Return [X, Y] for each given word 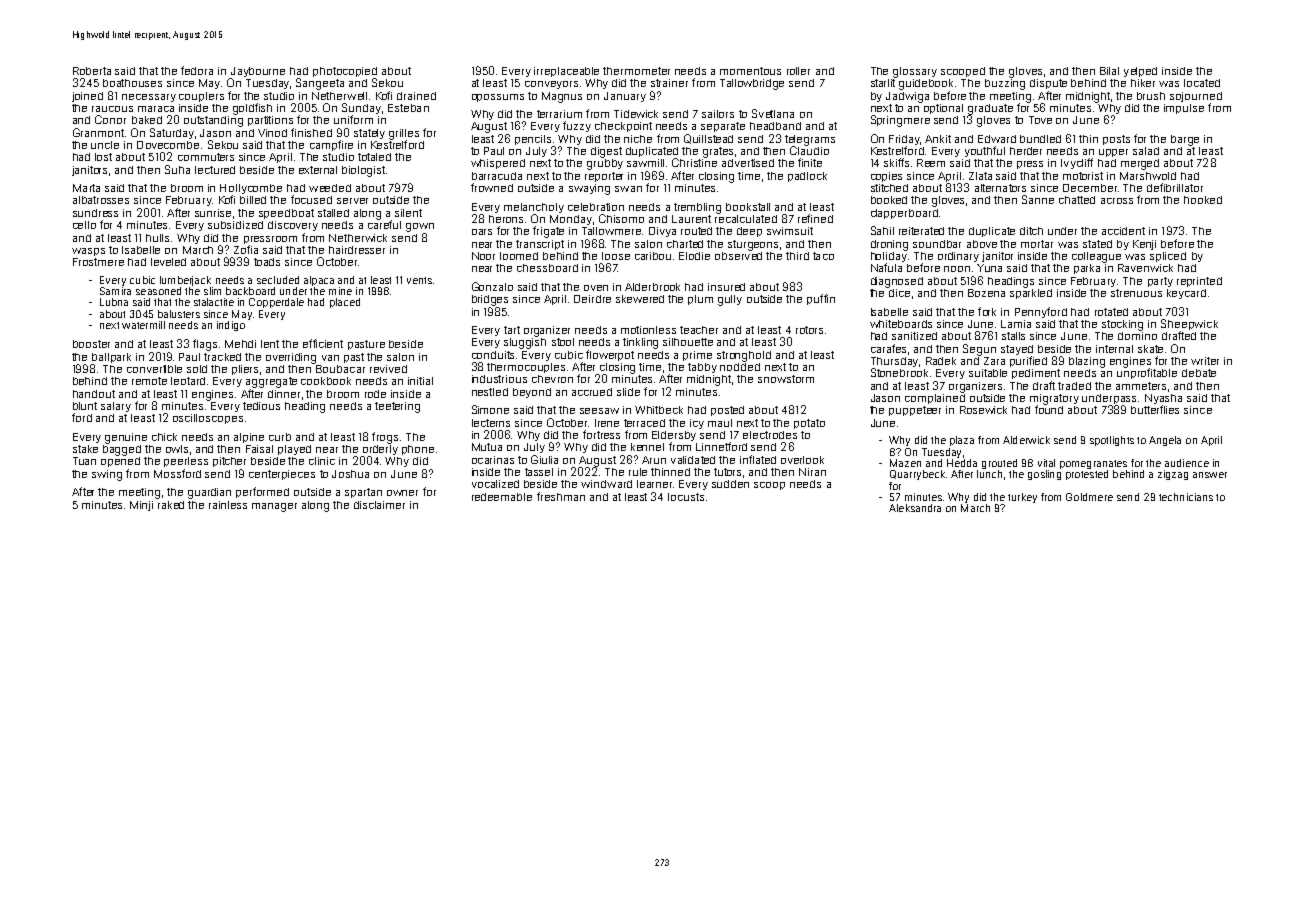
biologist [363, 171]
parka [1087, 269]
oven [596, 288]
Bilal [1109, 71]
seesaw [599, 411]
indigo [231, 326]
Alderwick [1026, 440]
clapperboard [904, 214]
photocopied [345, 72]
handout [94, 394]
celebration [596, 207]
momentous [750, 71]
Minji [141, 506]
